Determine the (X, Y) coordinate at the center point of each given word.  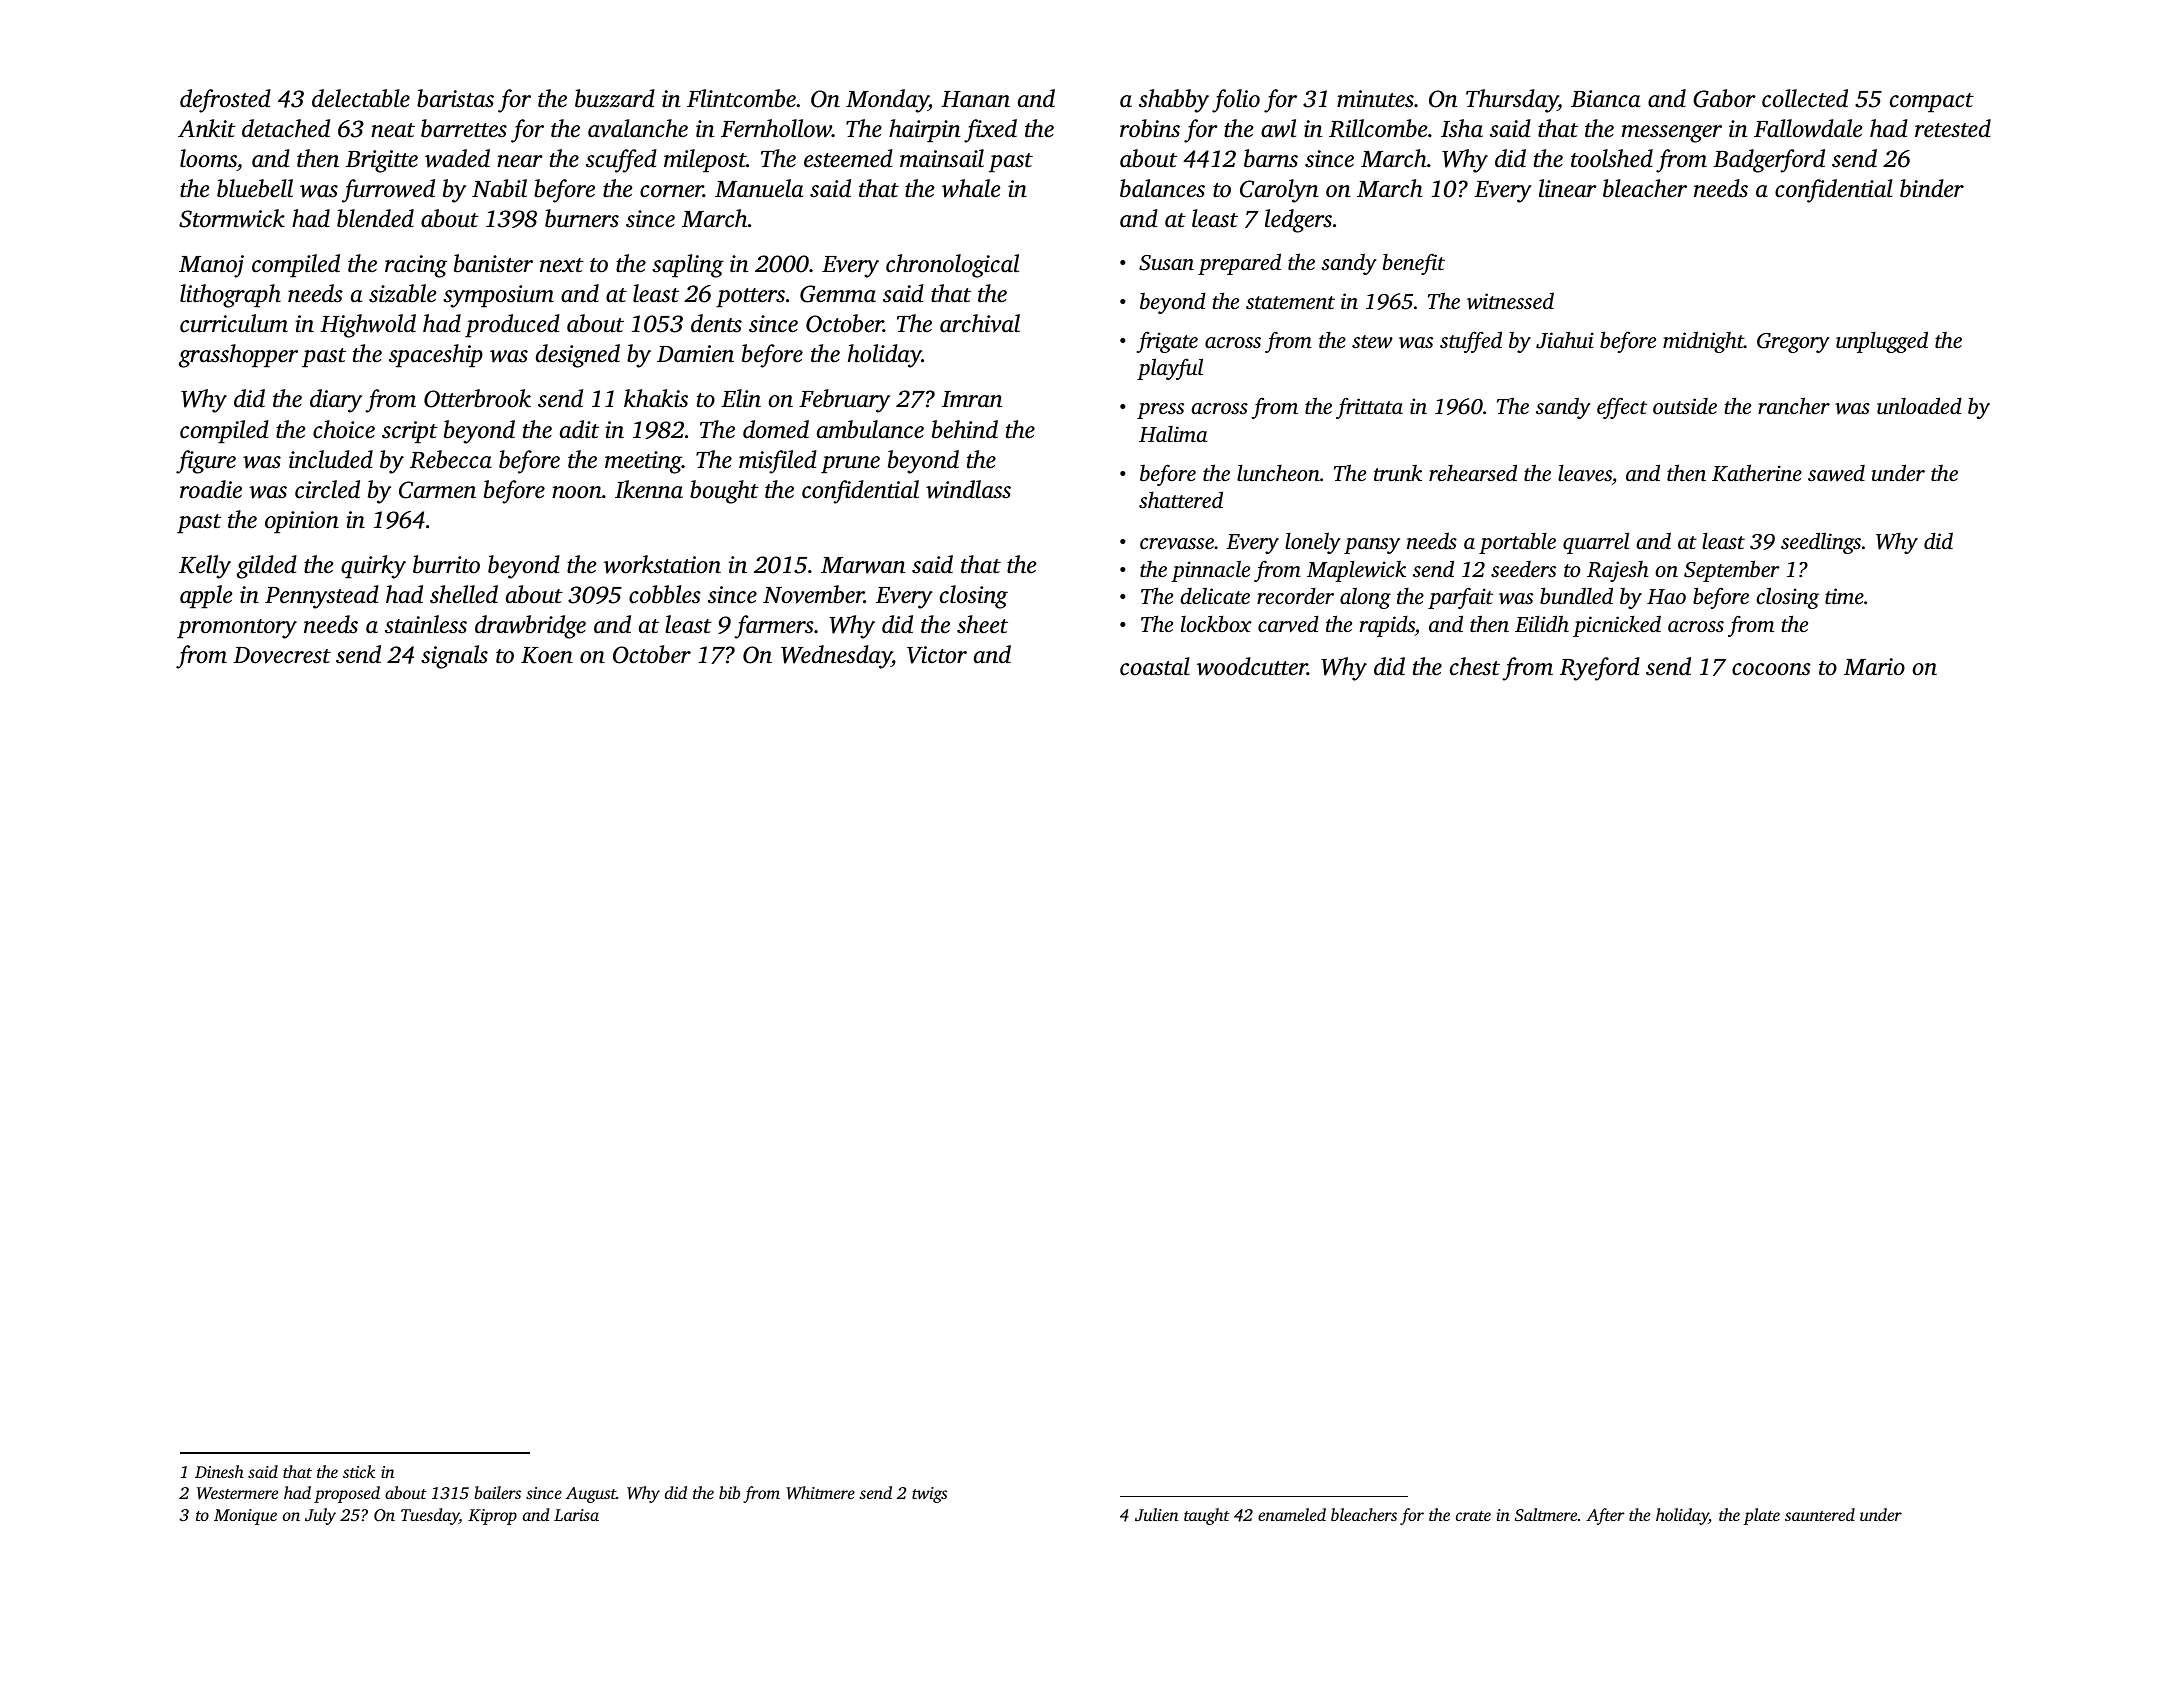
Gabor (1724, 98)
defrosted (225, 101)
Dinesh (219, 1471)
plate (1761, 1516)
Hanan (975, 99)
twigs (929, 1495)
